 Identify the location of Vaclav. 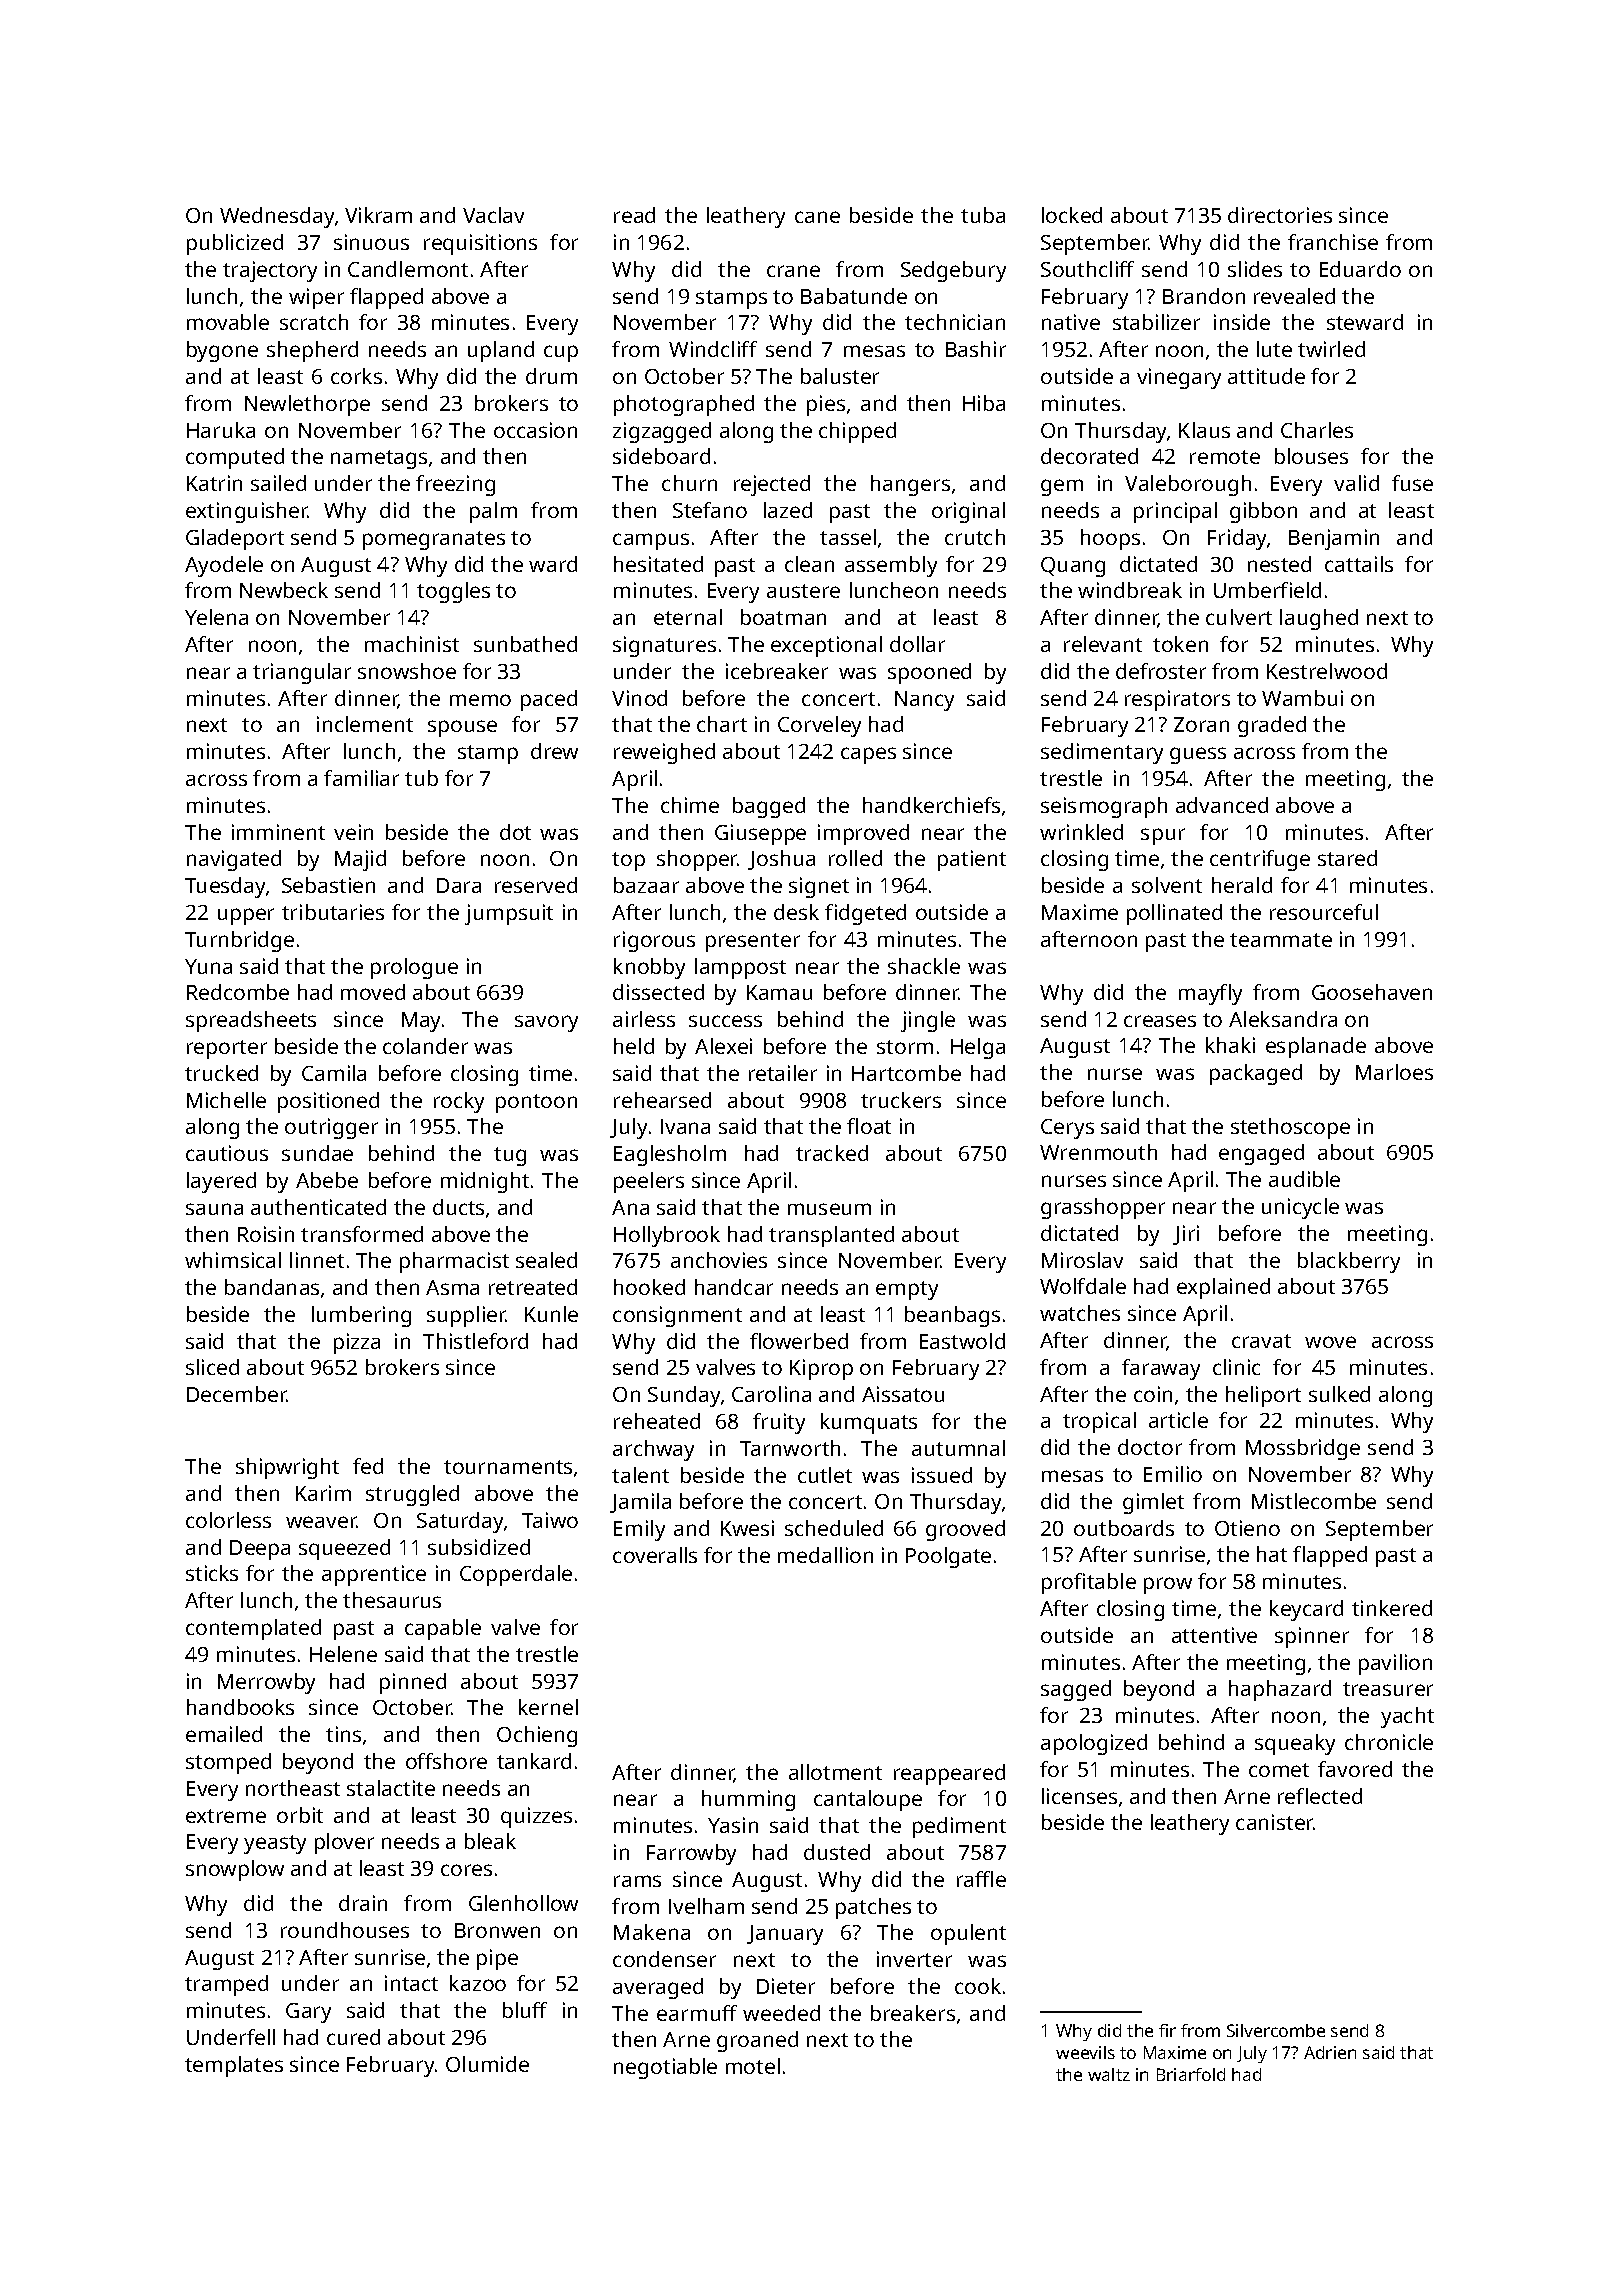
(493, 215).
